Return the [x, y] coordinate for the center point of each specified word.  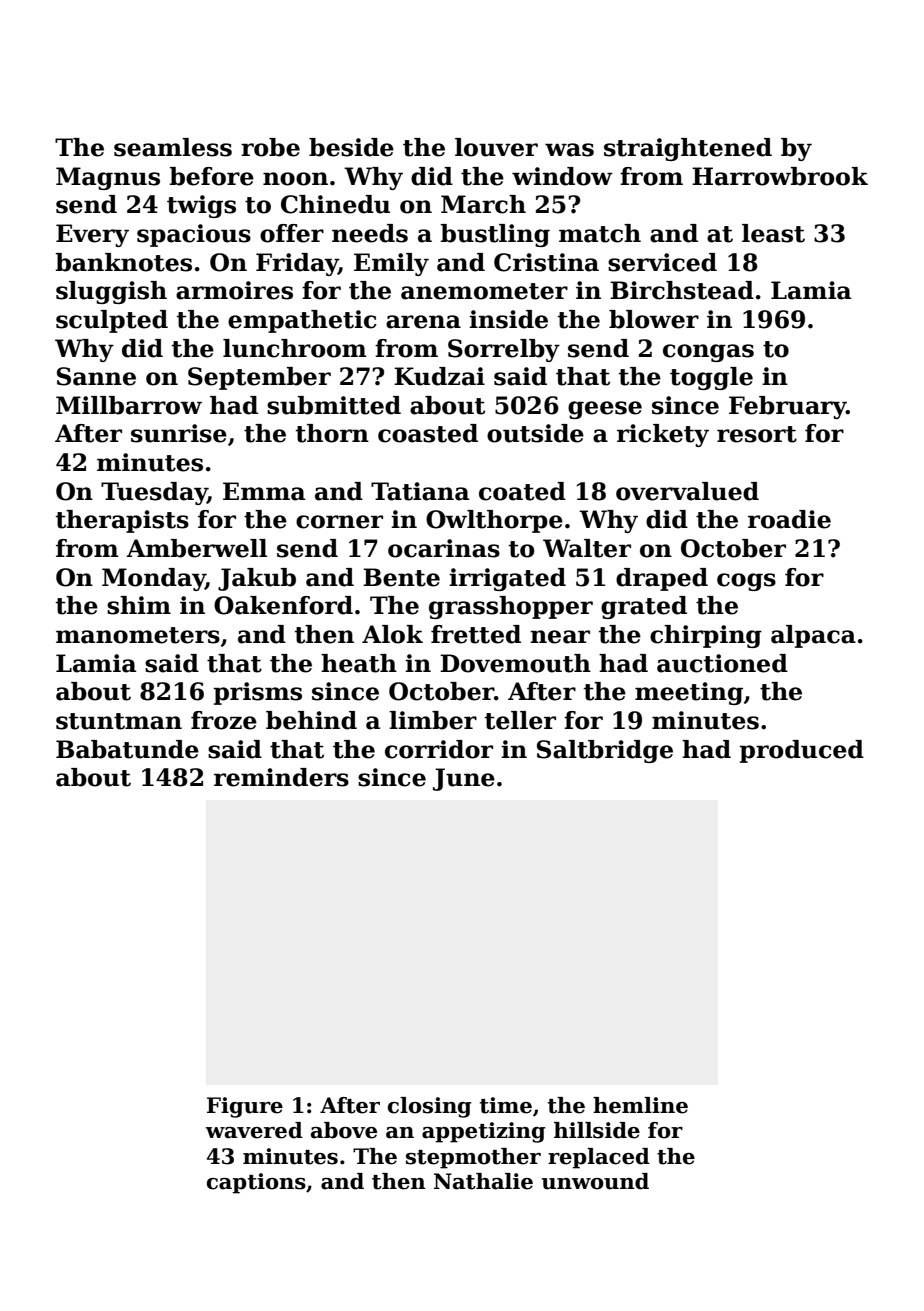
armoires [234, 290]
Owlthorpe [494, 521]
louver [496, 147]
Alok [392, 634]
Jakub [257, 579]
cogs [746, 582]
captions [256, 1183]
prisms [258, 693]
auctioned [722, 663]
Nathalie [483, 1181]
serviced [662, 262]
